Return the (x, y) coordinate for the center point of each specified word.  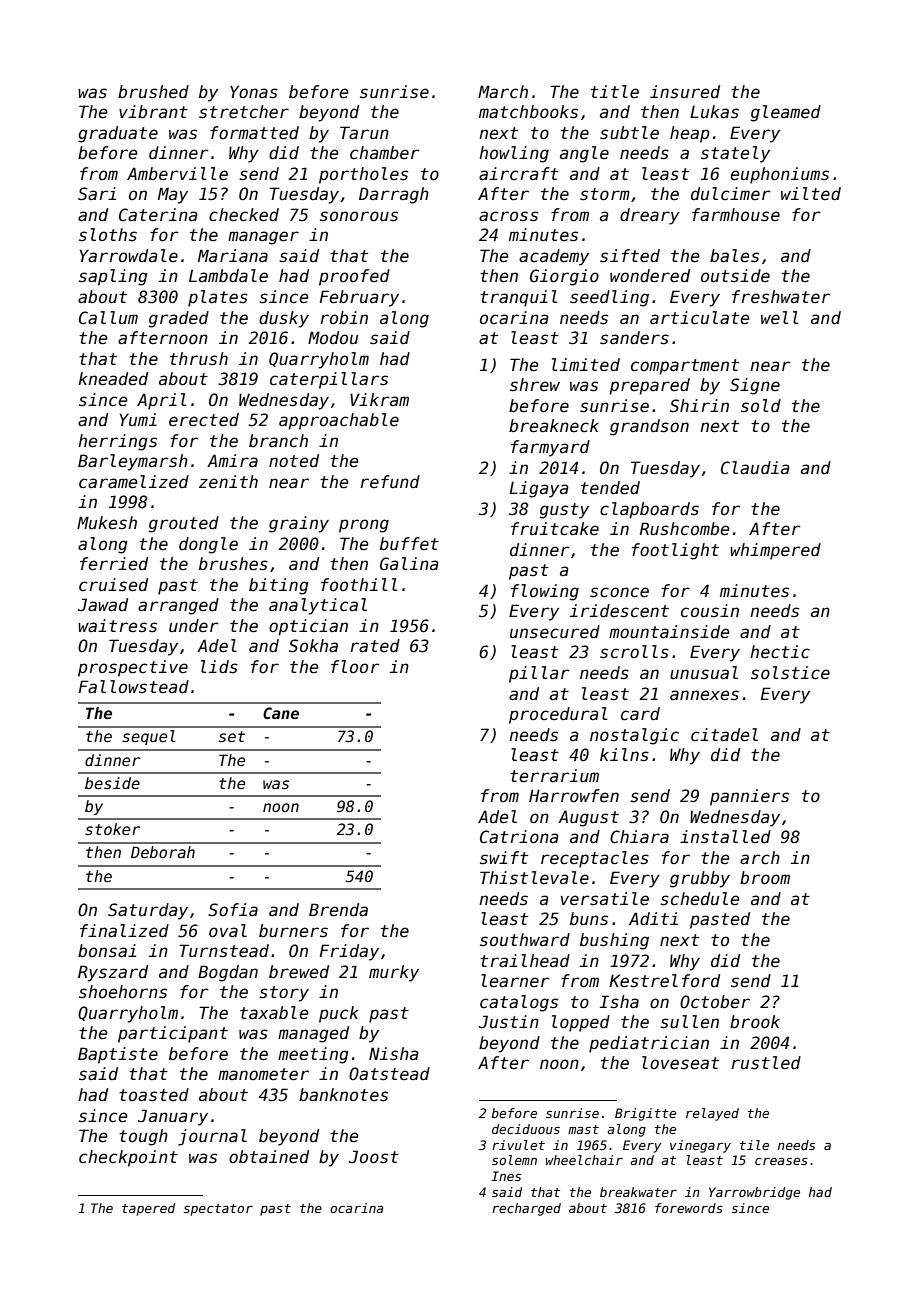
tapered (148, 1209)
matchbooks (528, 112)
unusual (704, 673)
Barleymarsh (133, 462)
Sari (97, 194)
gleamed (786, 113)
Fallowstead (133, 687)
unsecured (555, 632)
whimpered (775, 551)
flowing (545, 592)
